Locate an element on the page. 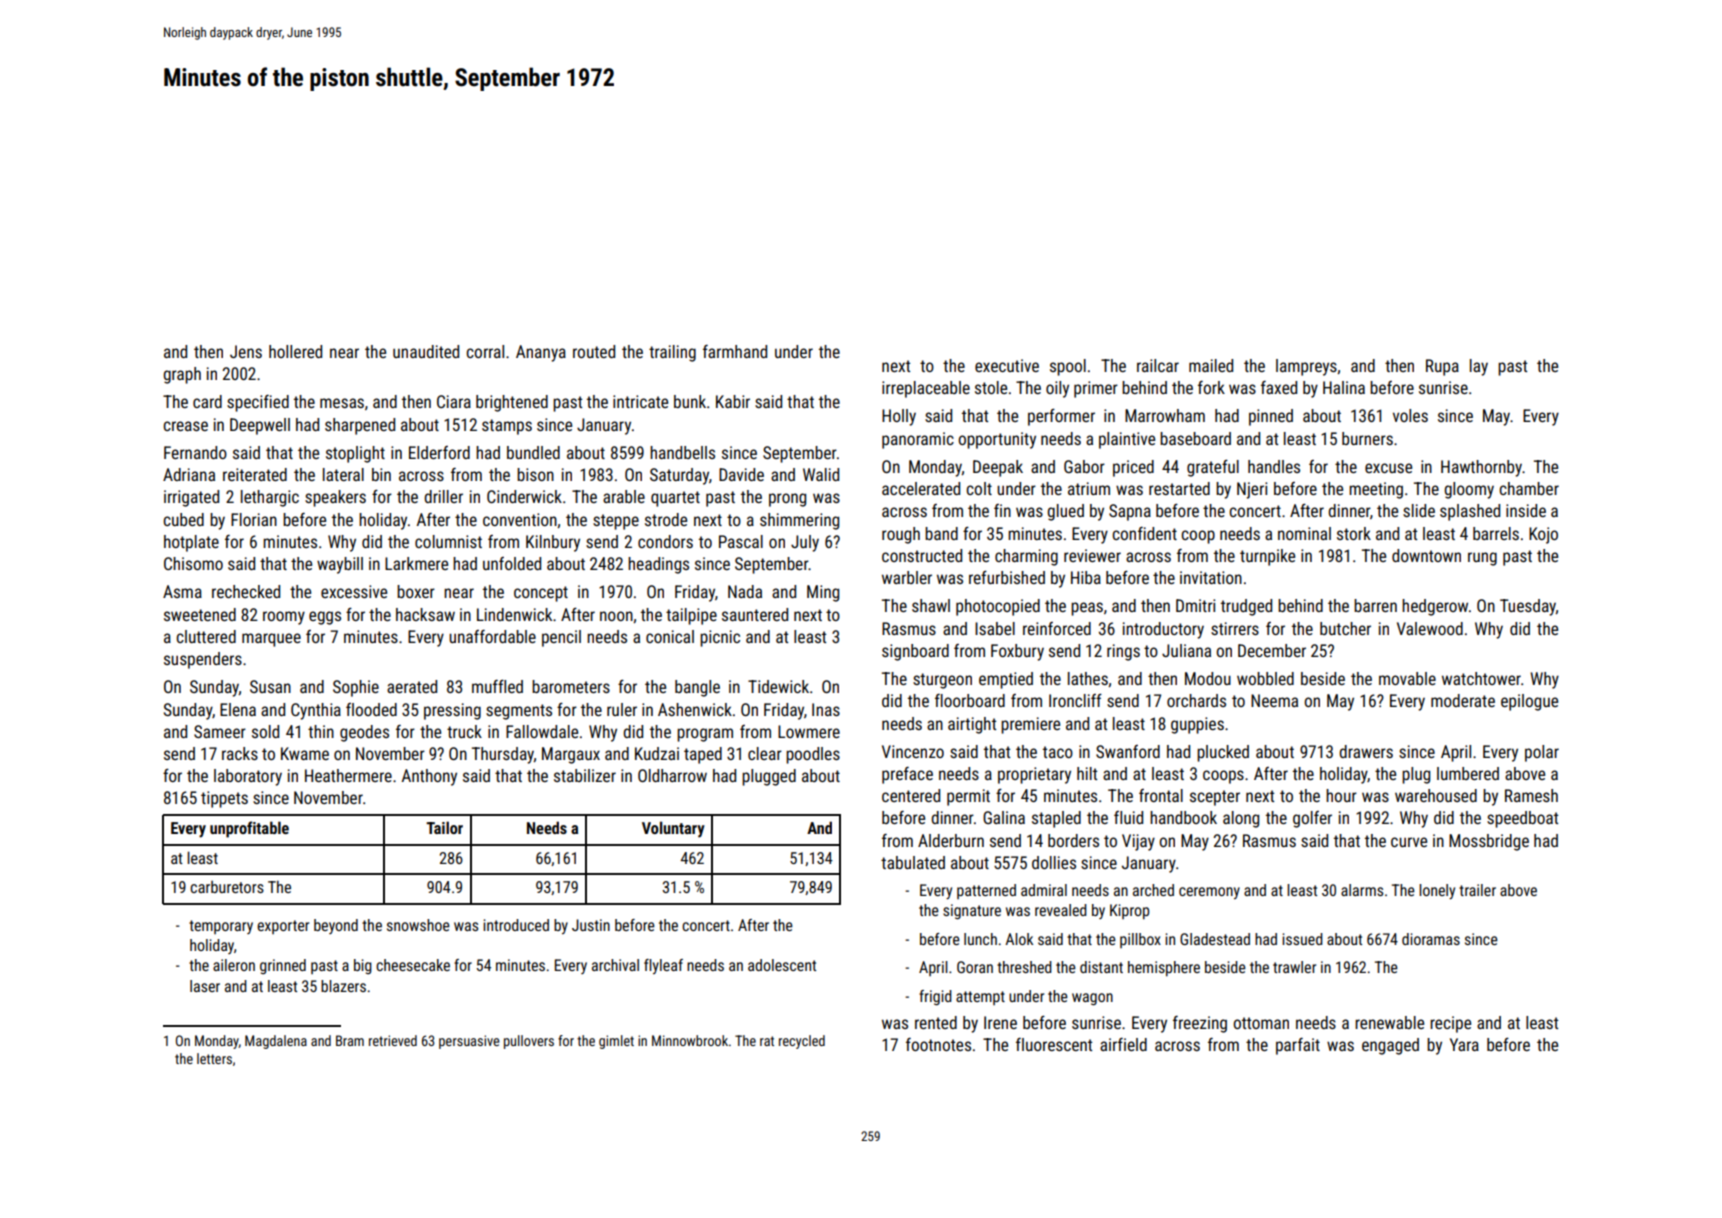 The width and height of the image is (1722, 1218). Ananya is located at coordinates (541, 353).
